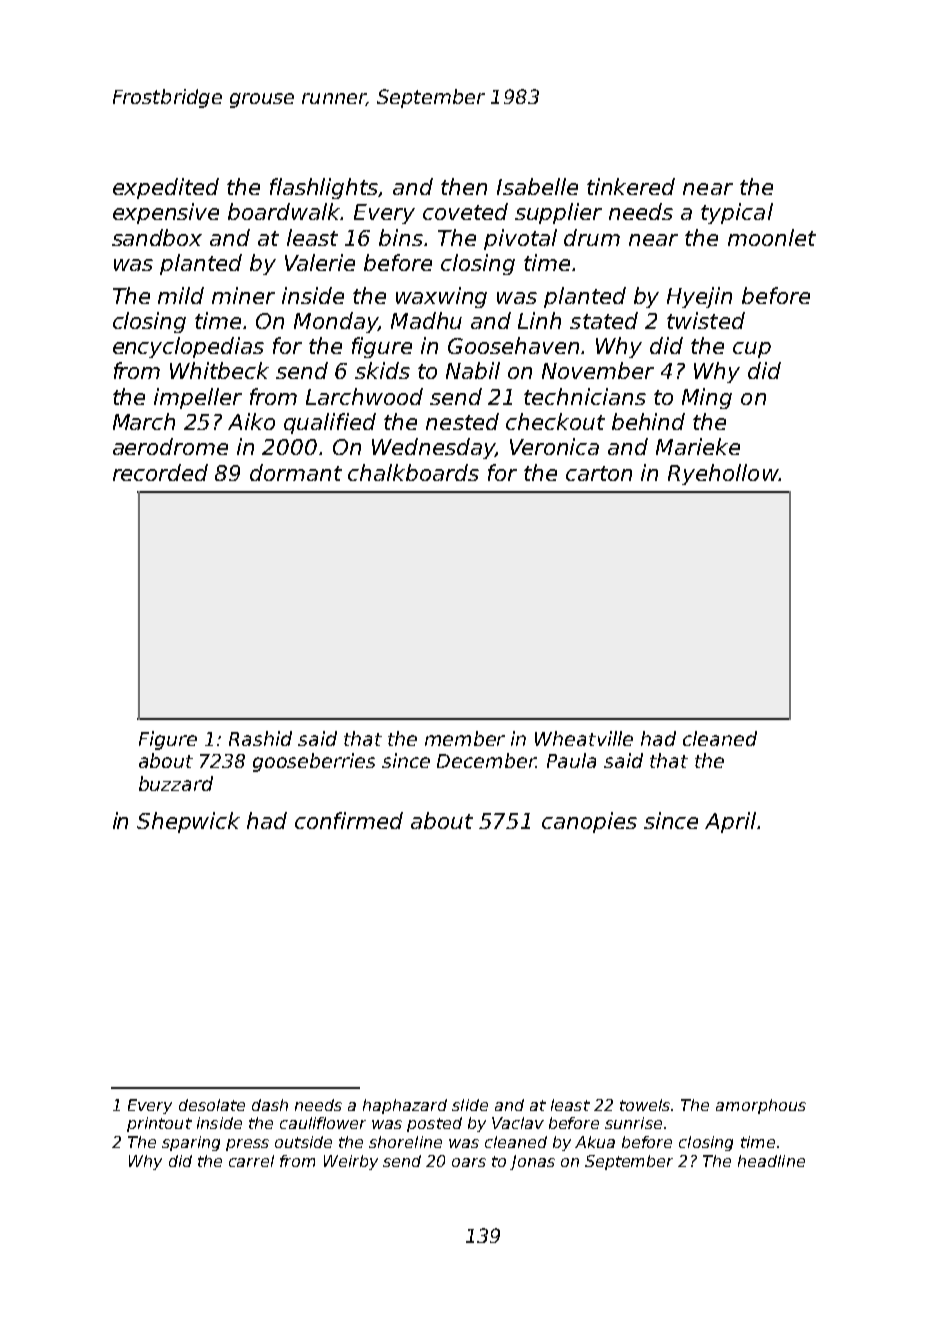 The height and width of the document is (1319, 929). Describe the element at coordinates (571, 760) in the document. I see `Paula` at that location.
